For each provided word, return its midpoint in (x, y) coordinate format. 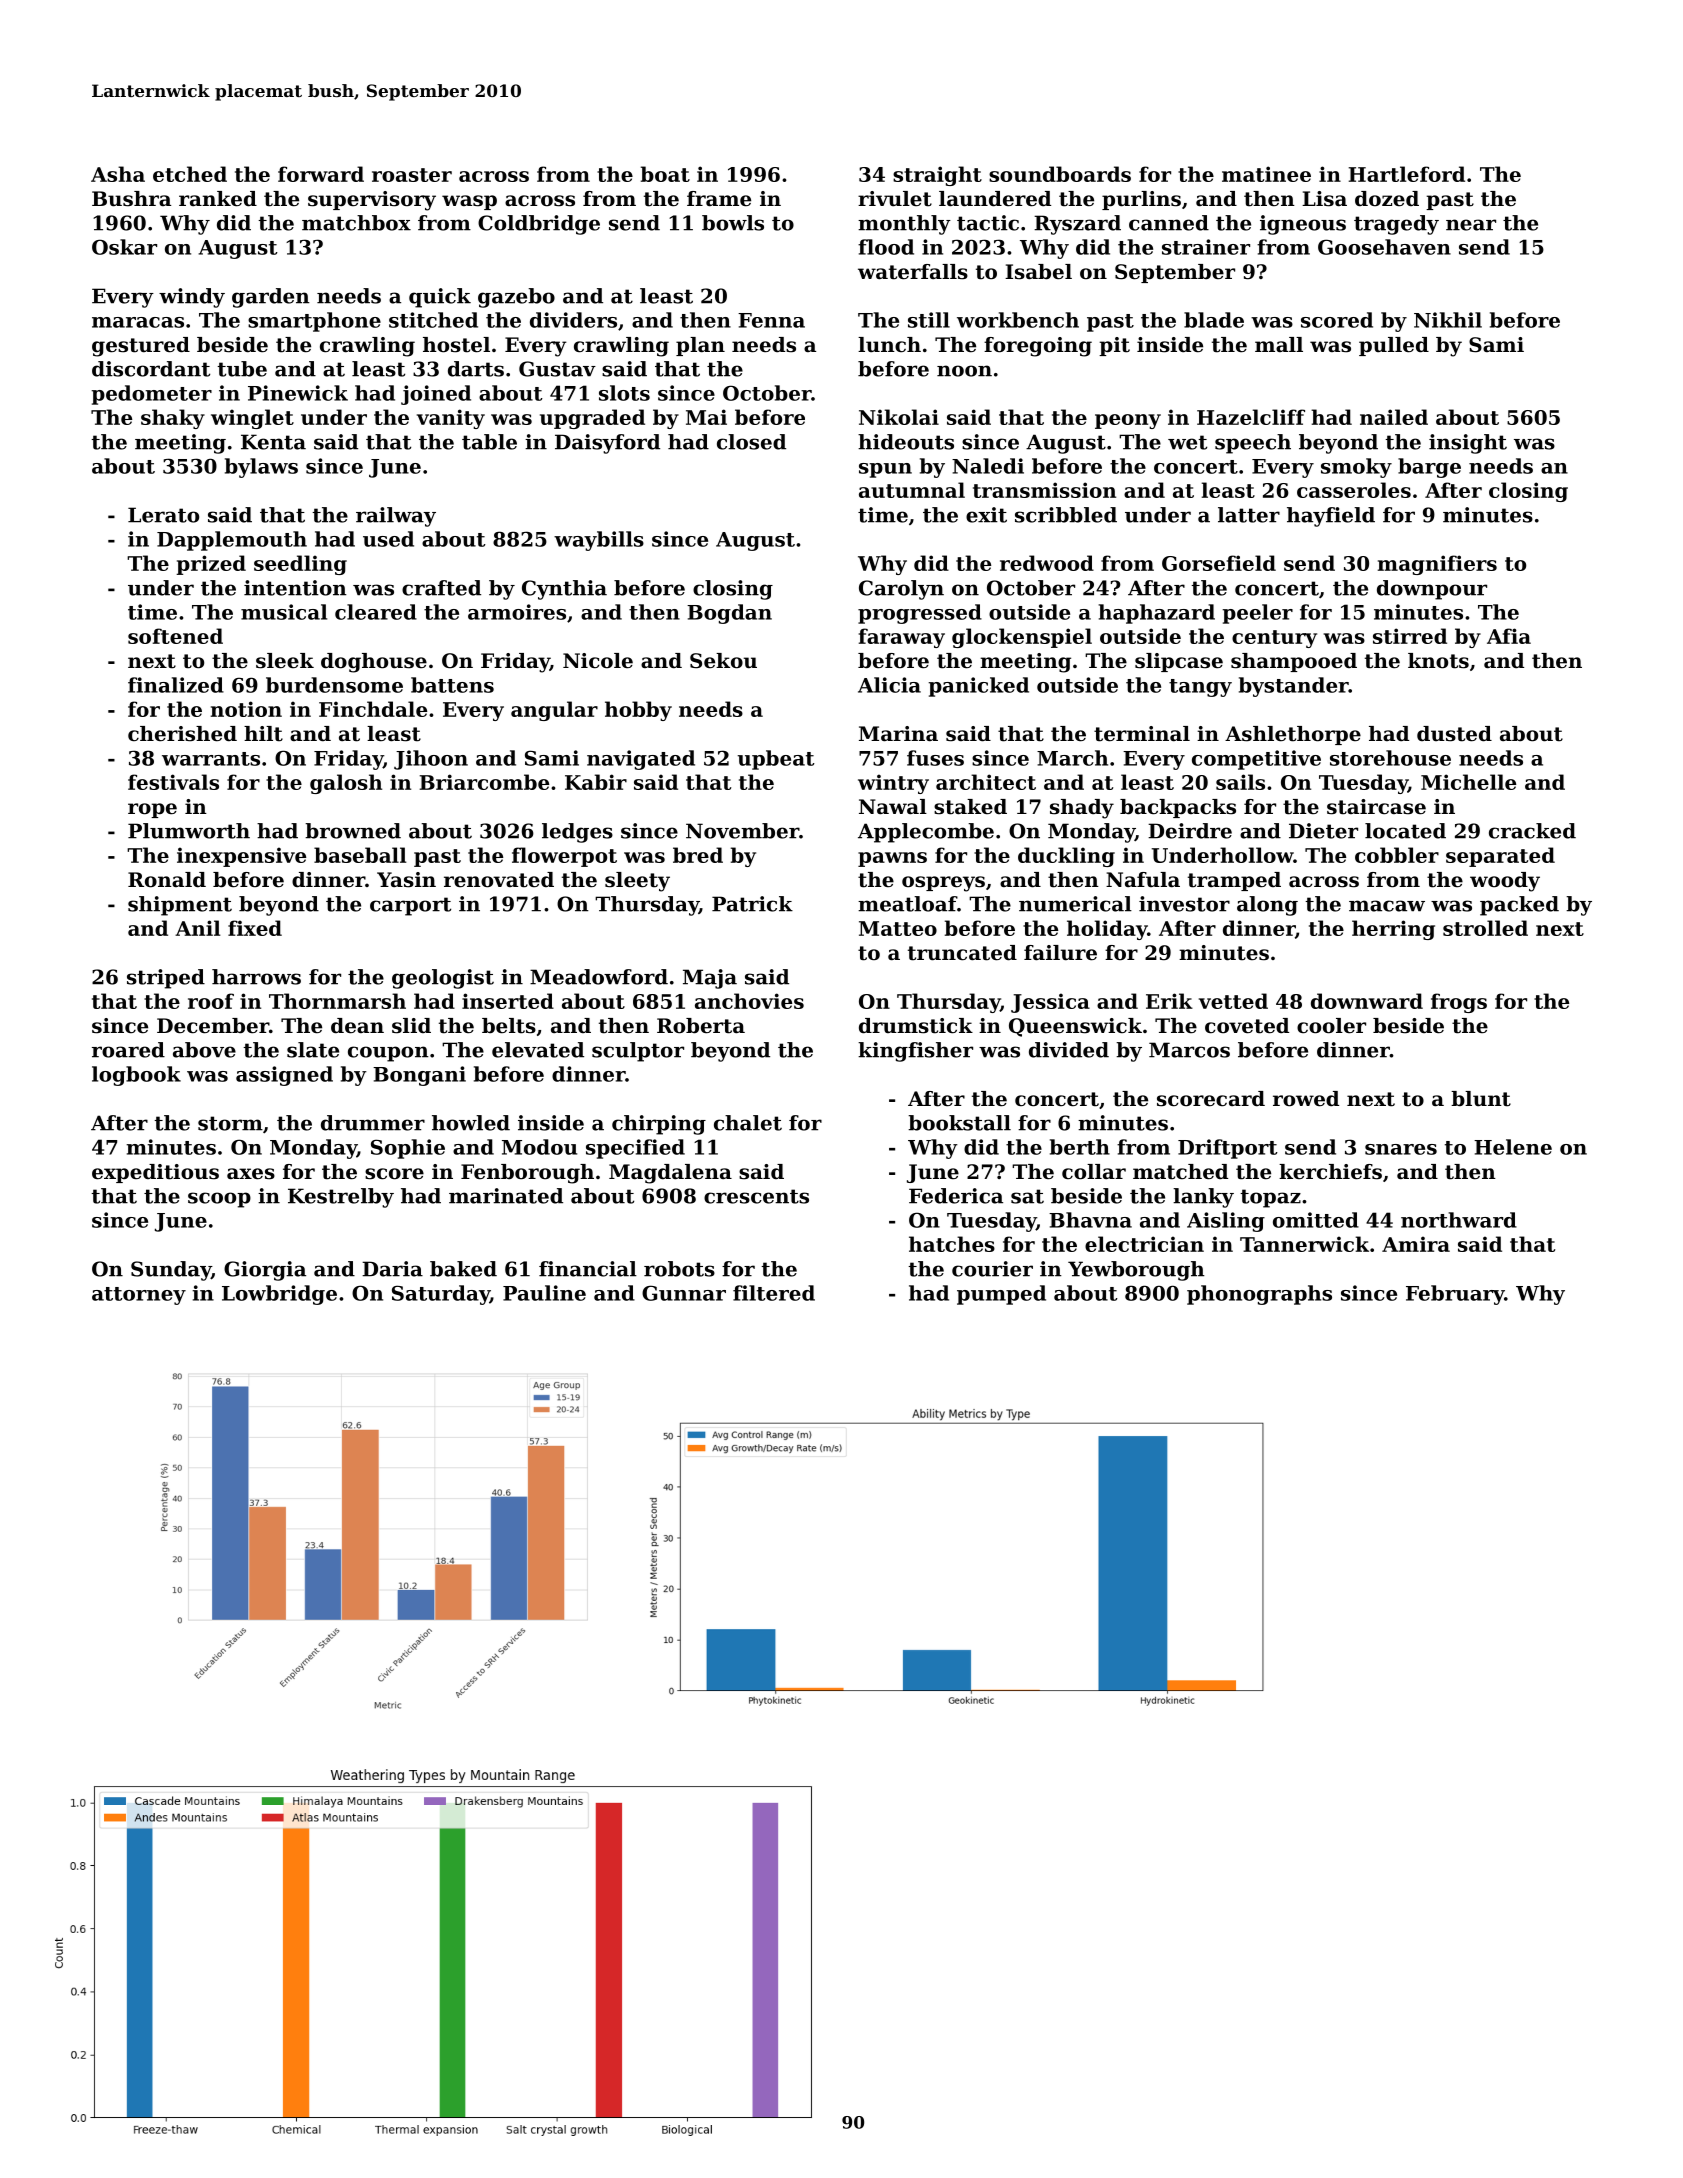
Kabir (596, 782)
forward (321, 174)
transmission (1044, 490)
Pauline (544, 1293)
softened (175, 636)
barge (1429, 468)
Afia (1509, 636)
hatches (952, 1244)
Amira (1416, 1244)
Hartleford (1407, 174)
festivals (173, 782)
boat (665, 174)
